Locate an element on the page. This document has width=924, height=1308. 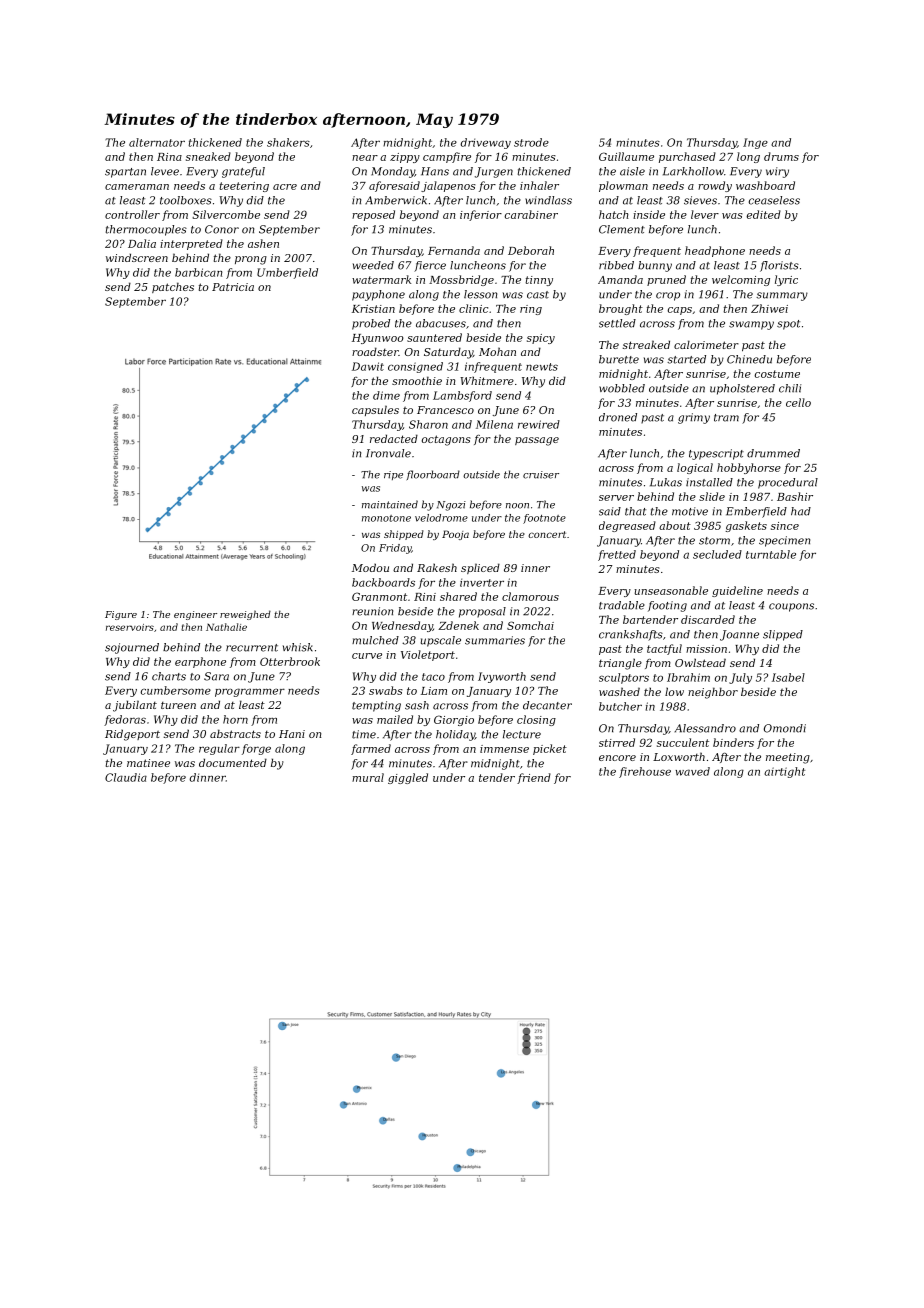
shakers is located at coordinates (288, 142).
